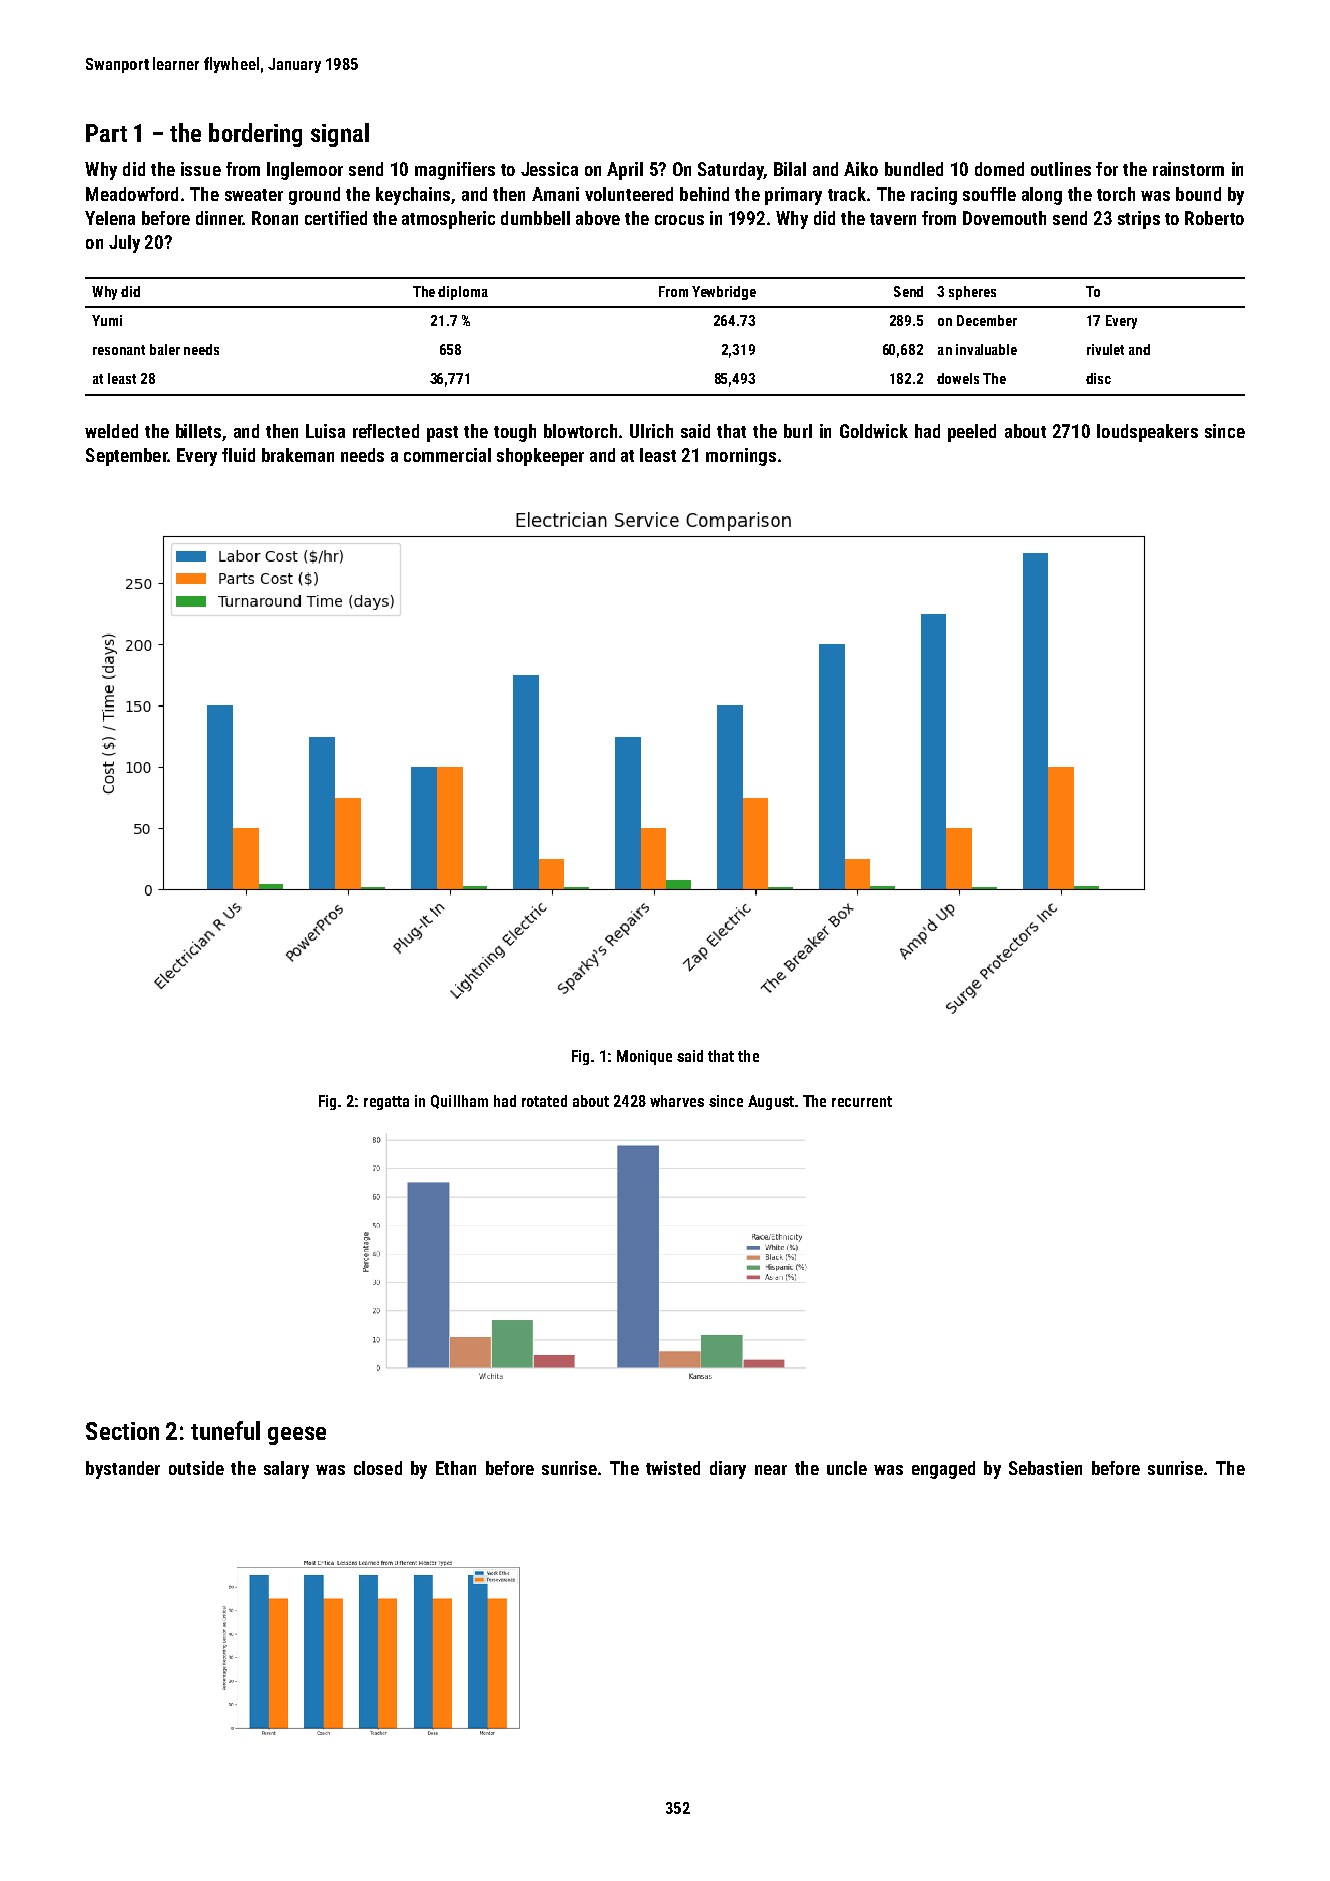  Describe the element at coordinates (861, 169) in the screenshot. I see `Aiko` at that location.
